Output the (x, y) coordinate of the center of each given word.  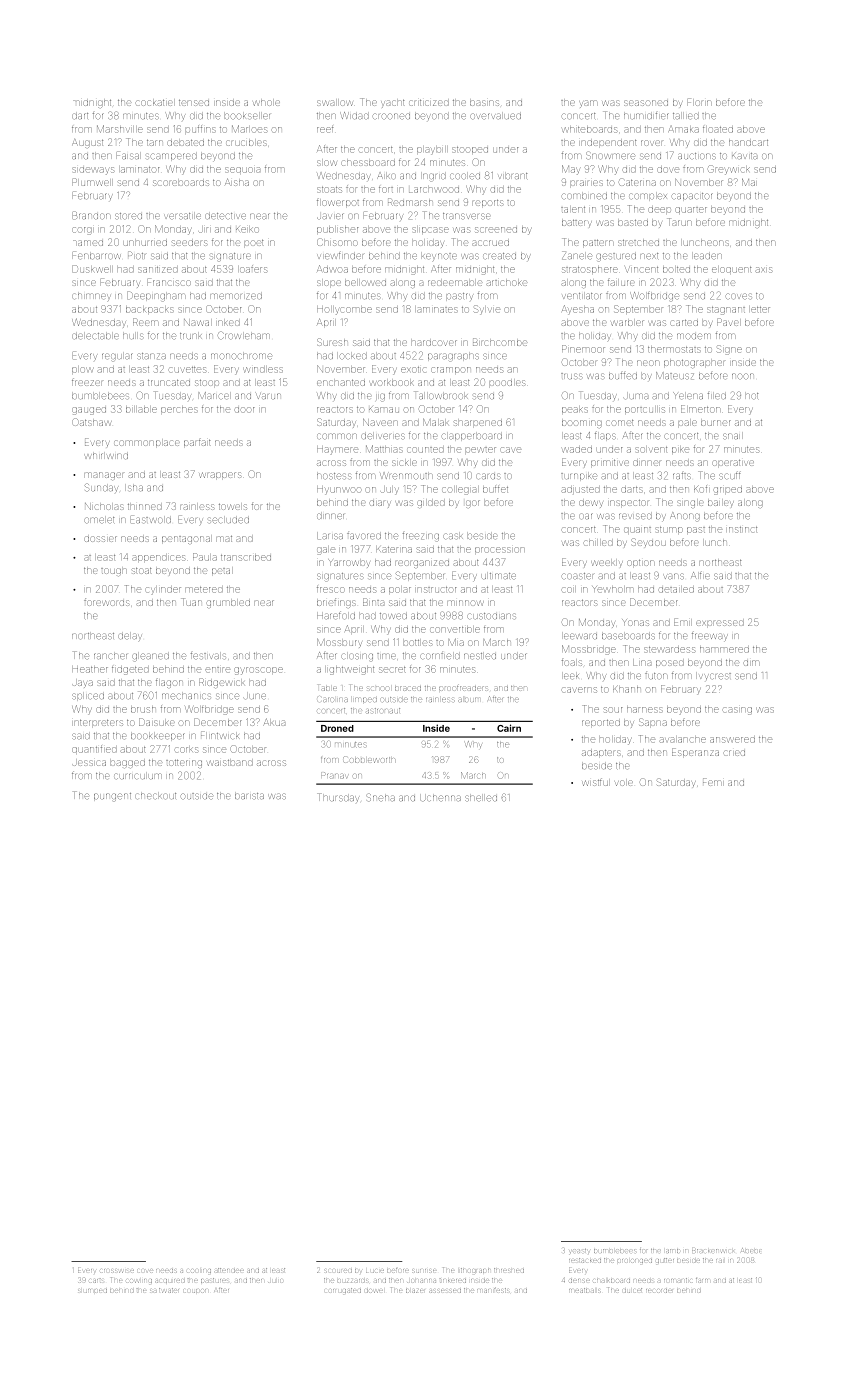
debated (185, 143)
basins (484, 103)
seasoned (646, 103)
